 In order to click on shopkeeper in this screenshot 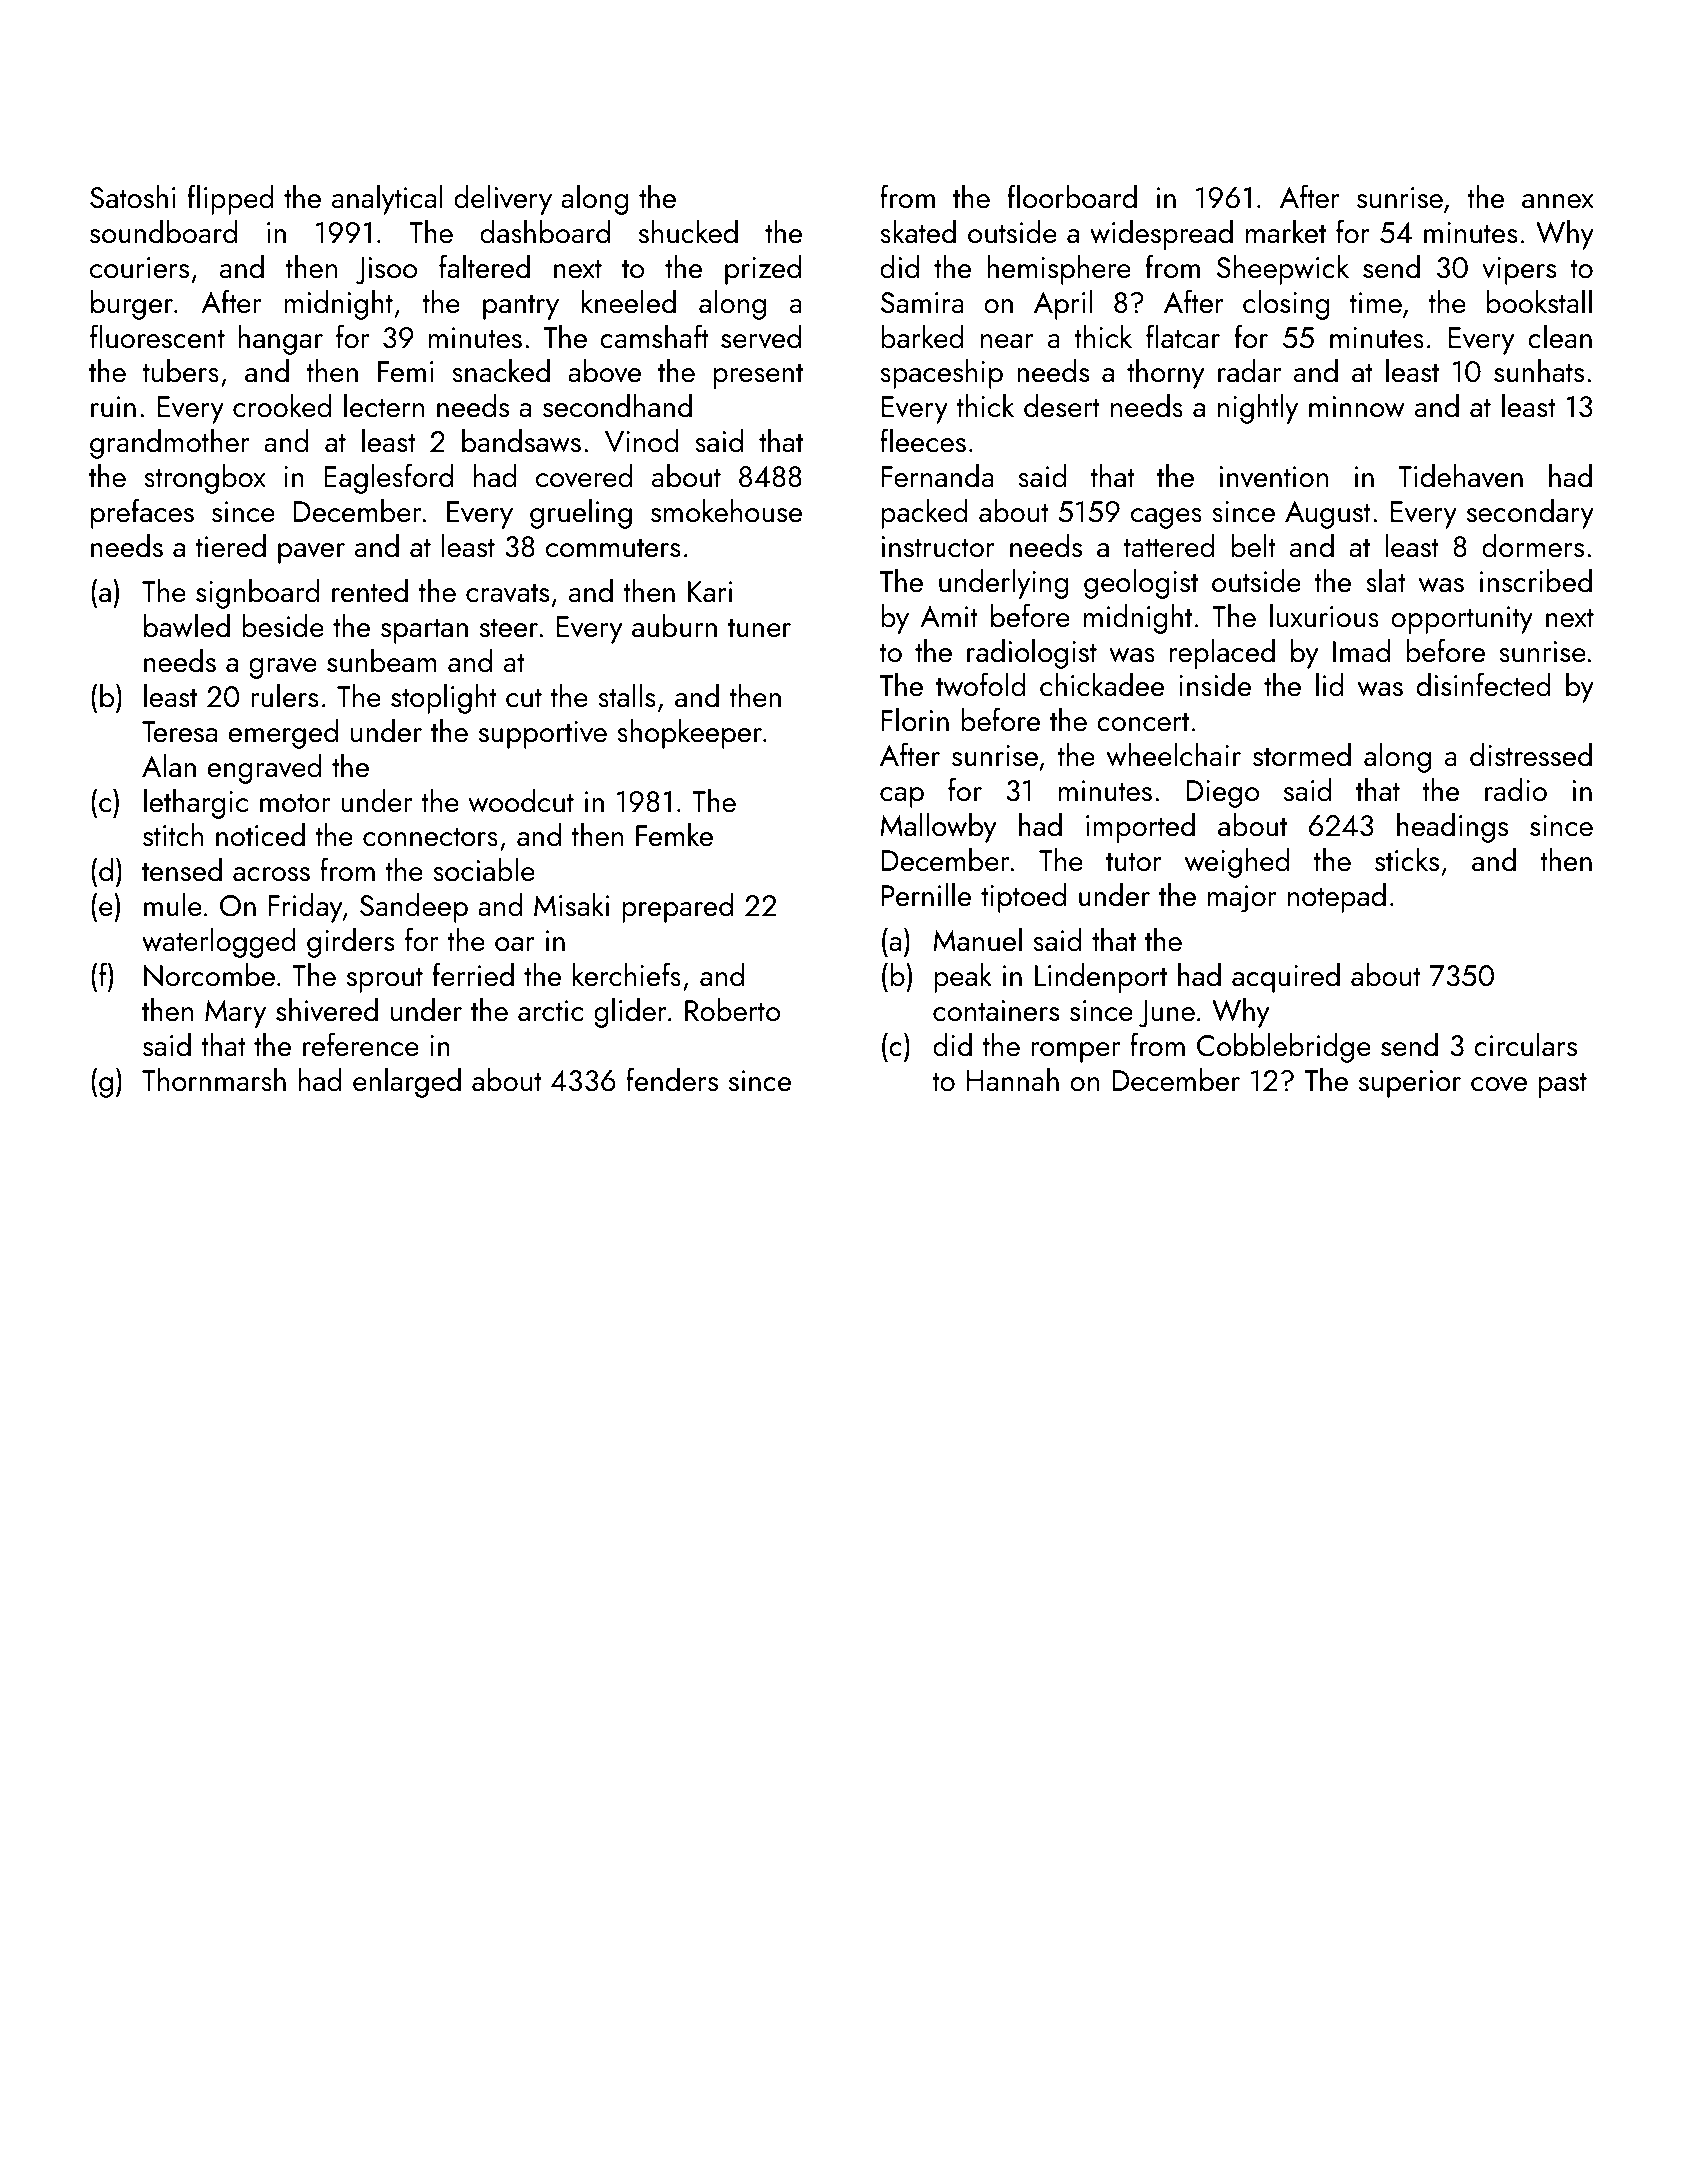, I will do `click(689, 734)`.
